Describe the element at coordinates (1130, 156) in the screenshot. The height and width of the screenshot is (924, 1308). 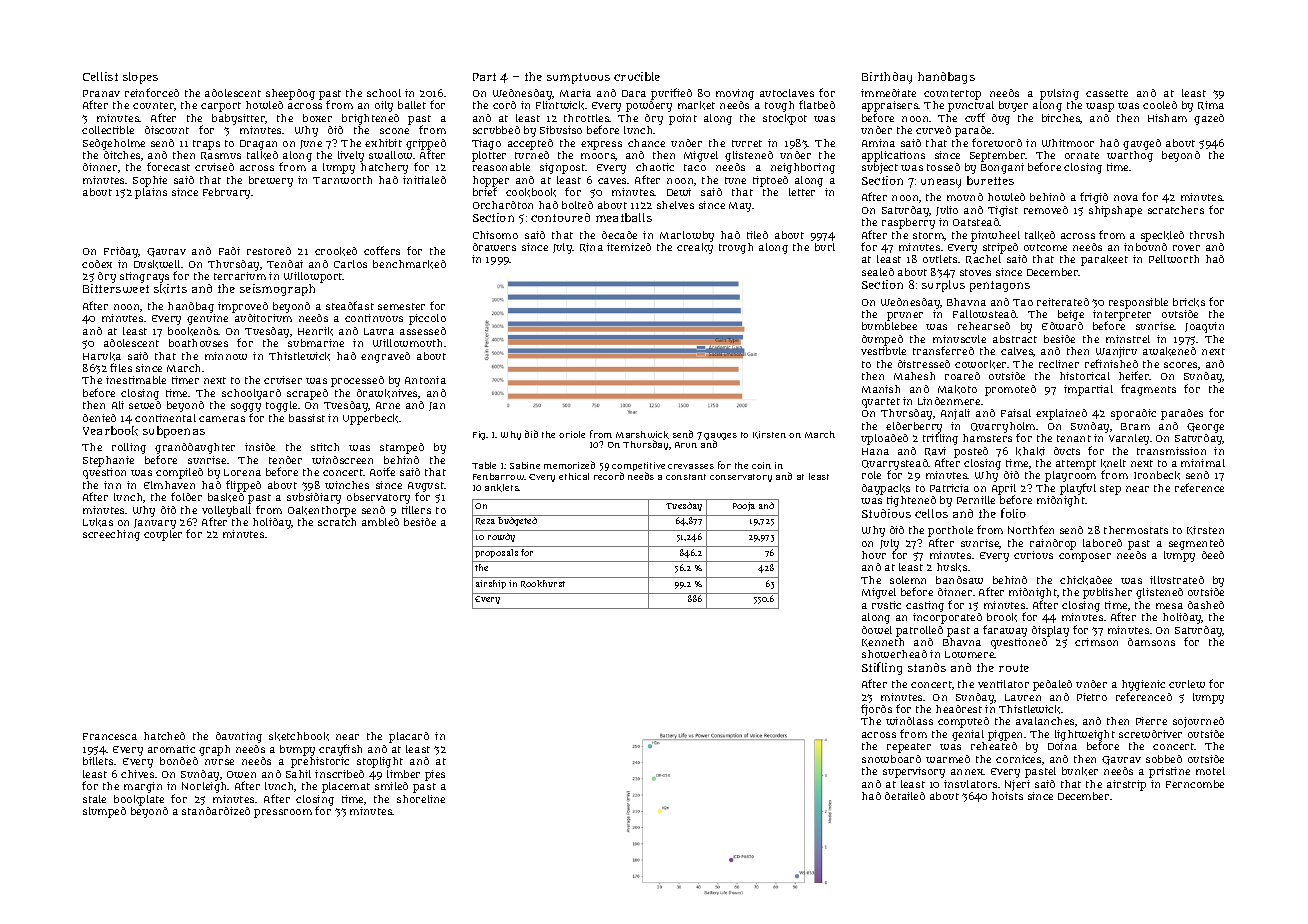
I see `warthog` at that location.
